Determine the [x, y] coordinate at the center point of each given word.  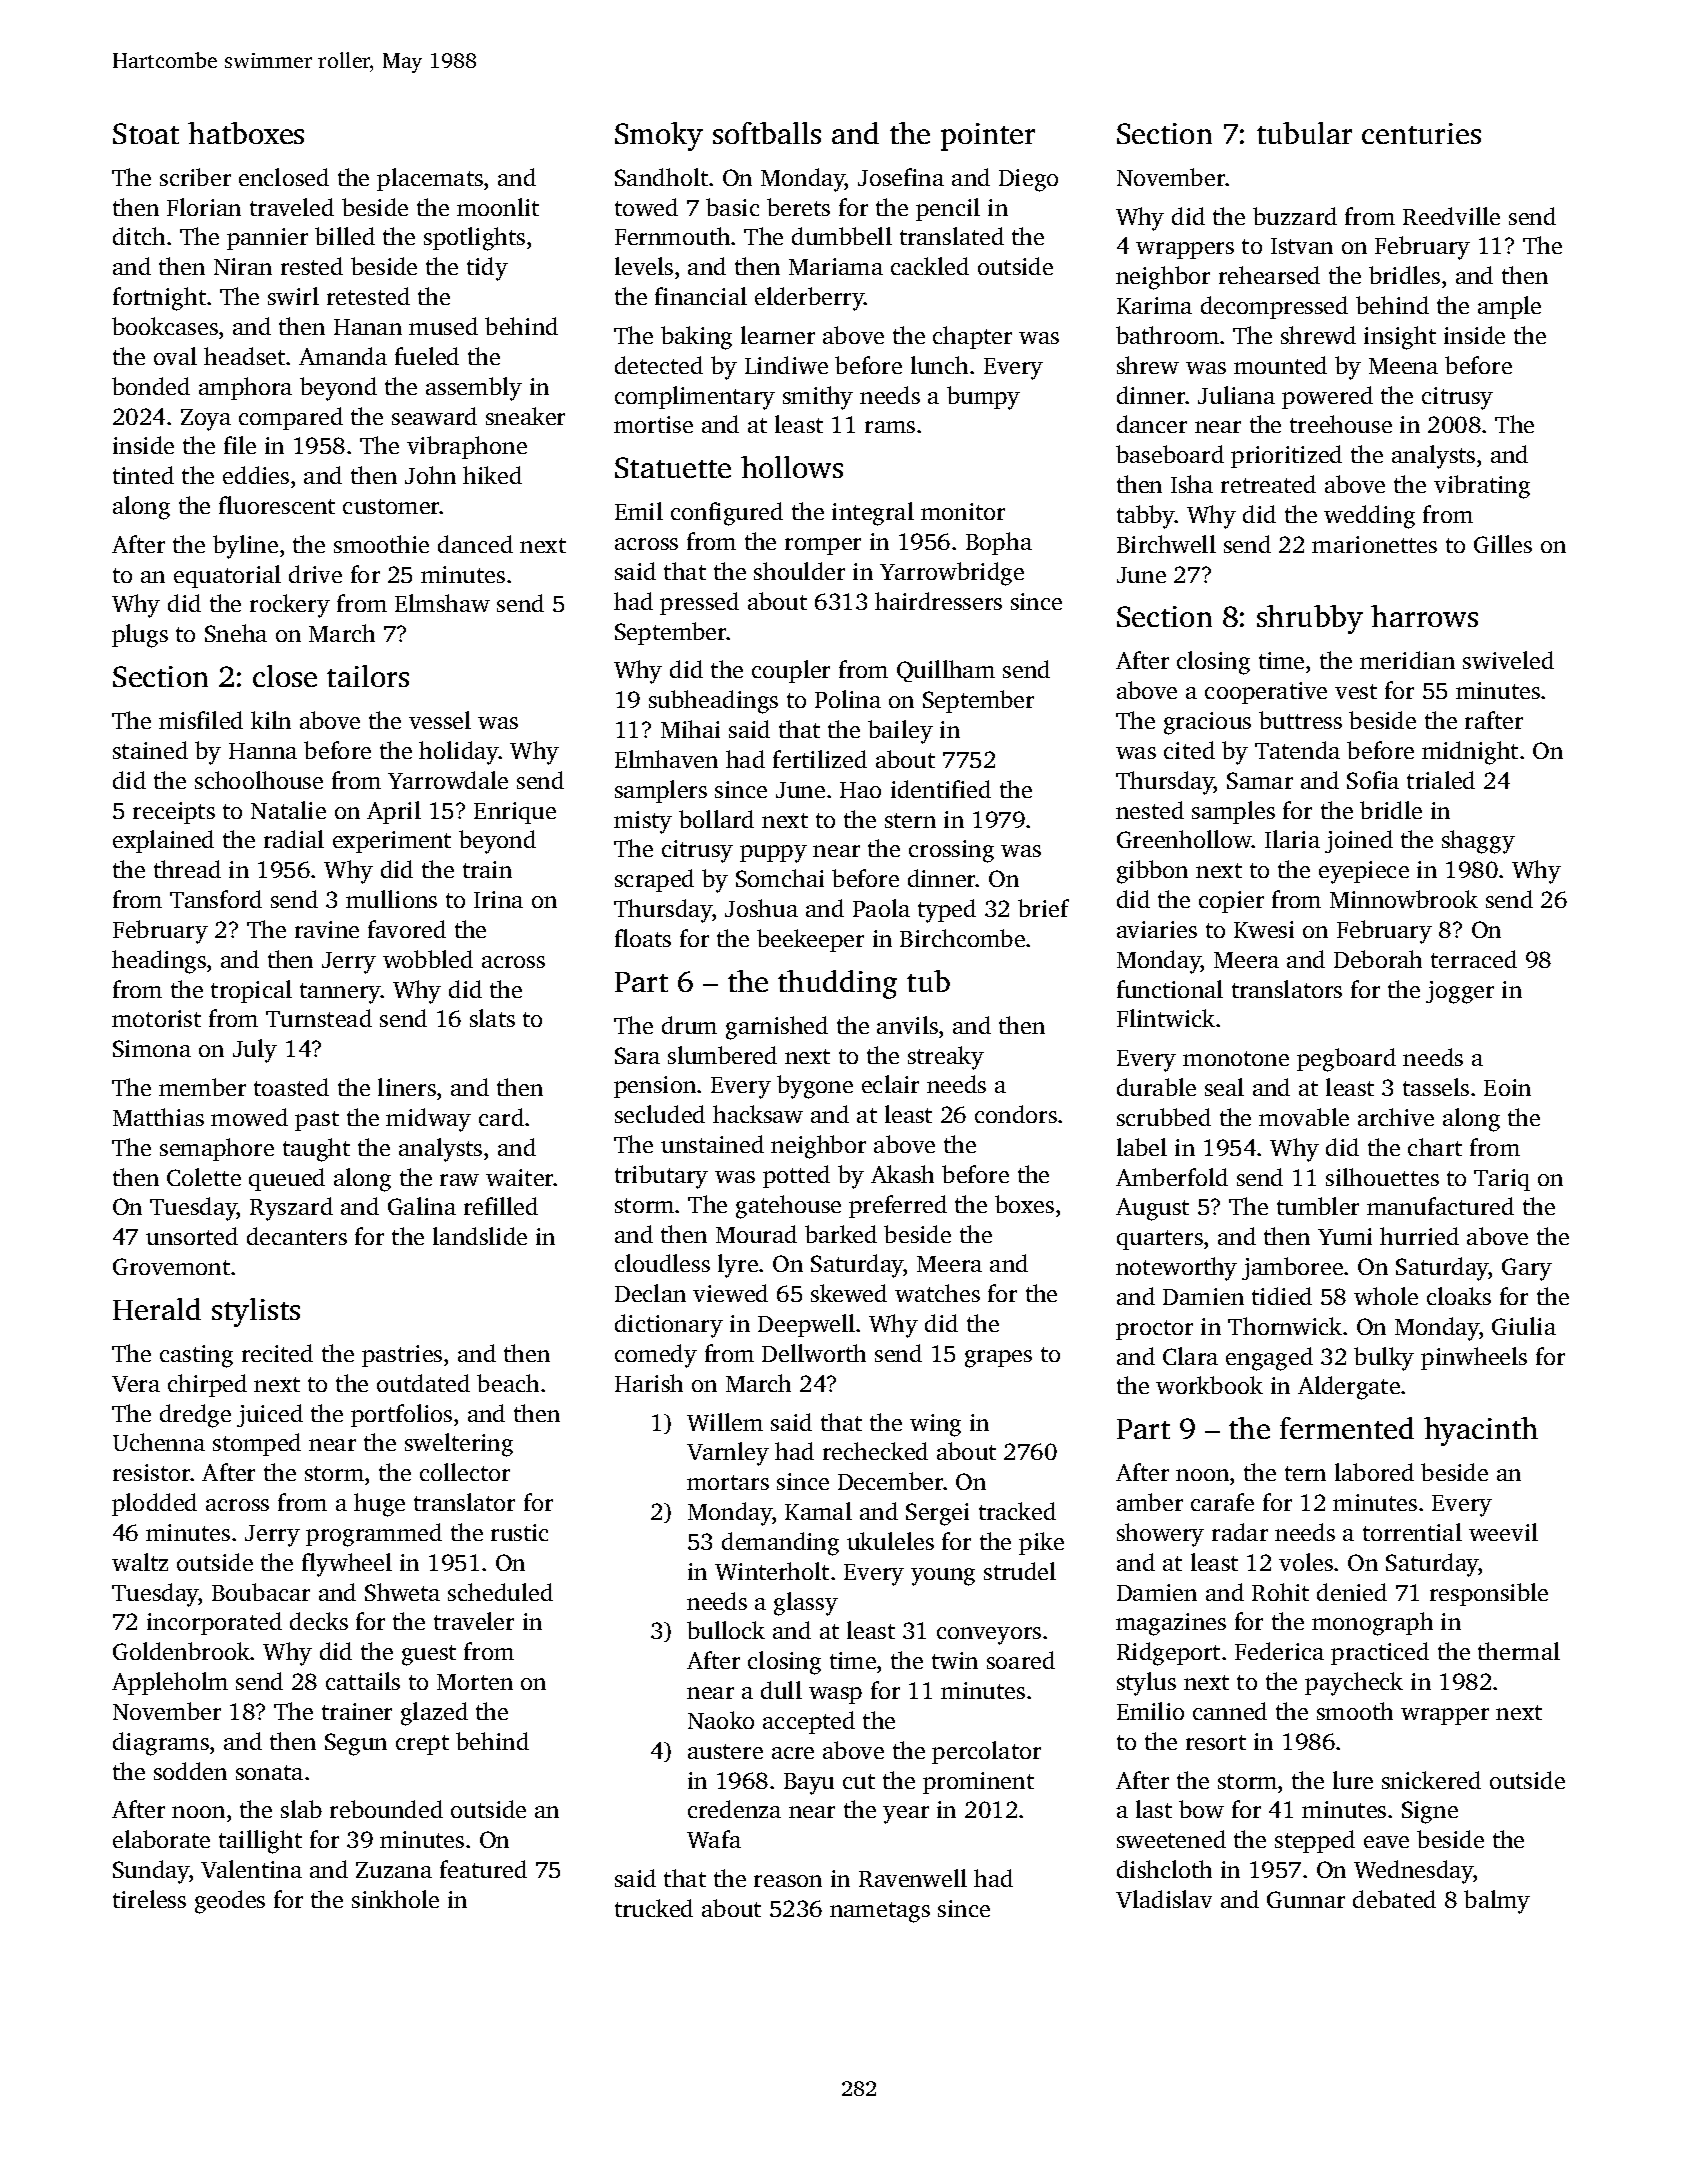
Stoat [146, 133]
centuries [1421, 133]
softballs [767, 133]
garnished [777, 1028]
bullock [726, 1630]
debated [1394, 1899]
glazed [434, 1714]
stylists [256, 1312]
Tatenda [1297, 750]
